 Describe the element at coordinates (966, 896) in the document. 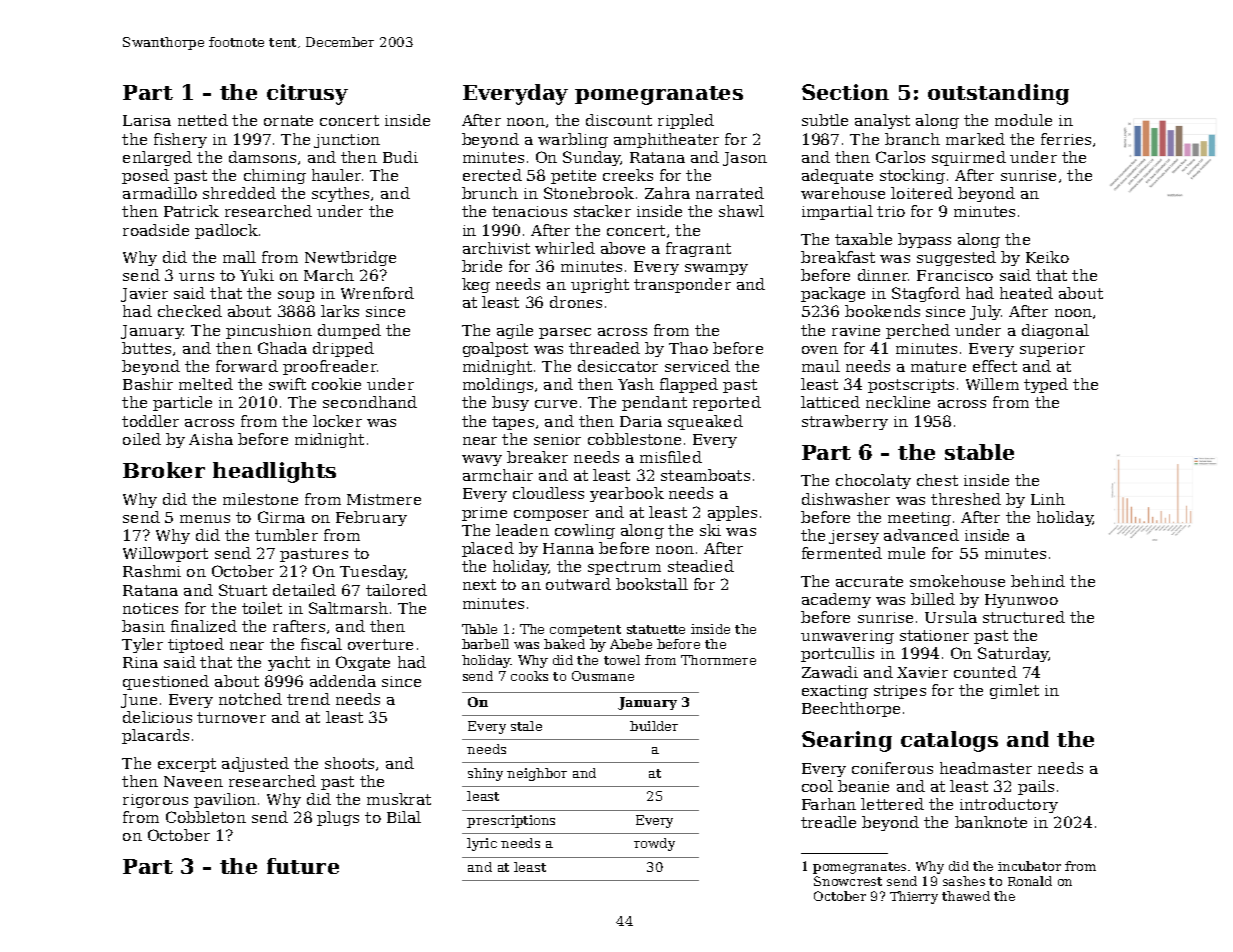

I see `thawed` at that location.
